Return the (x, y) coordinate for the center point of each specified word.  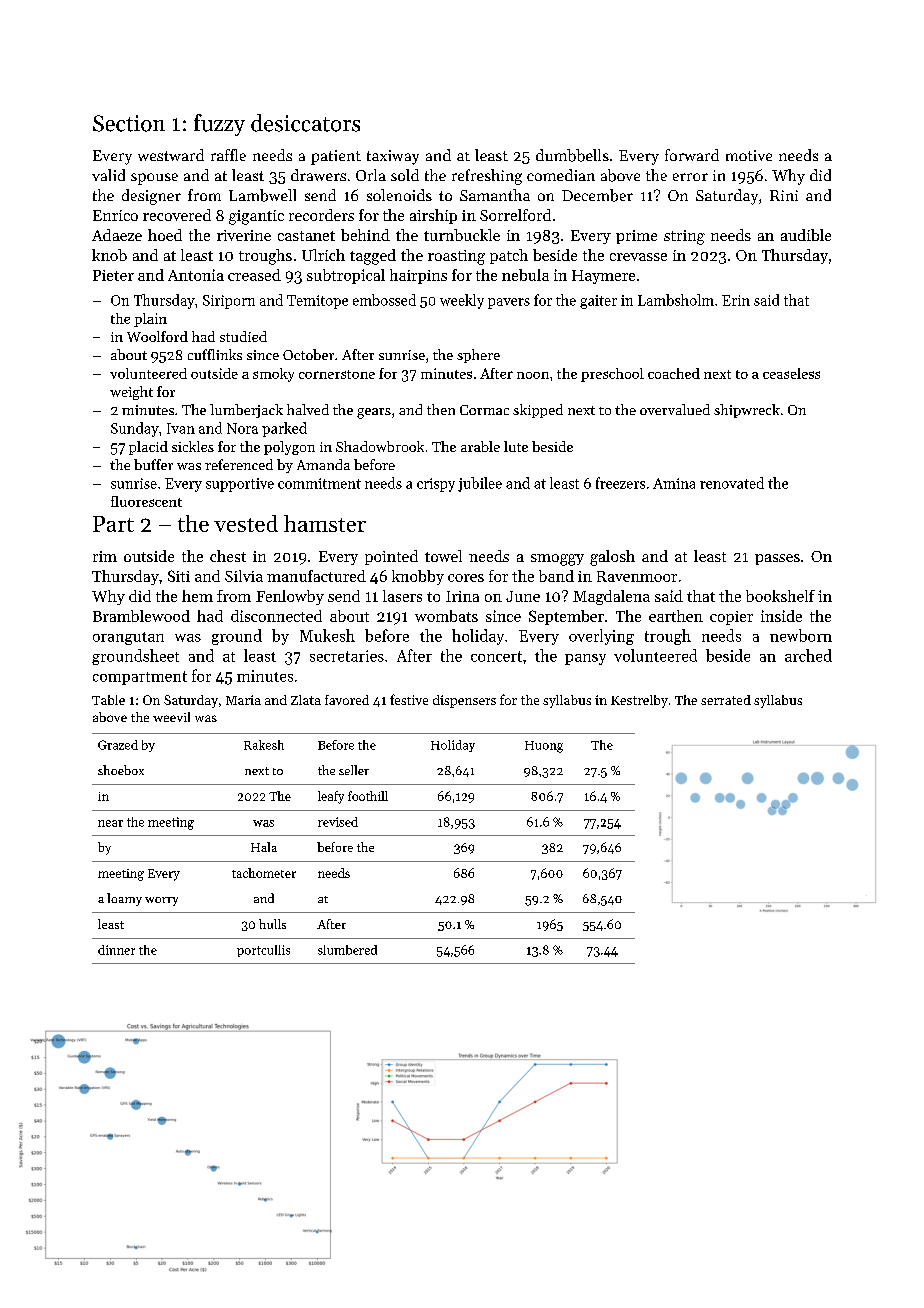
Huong (544, 747)
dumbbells (572, 155)
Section (129, 123)
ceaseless (791, 373)
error (690, 177)
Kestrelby (639, 701)
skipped (538, 411)
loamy (124, 899)
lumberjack (246, 411)
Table (108, 700)
